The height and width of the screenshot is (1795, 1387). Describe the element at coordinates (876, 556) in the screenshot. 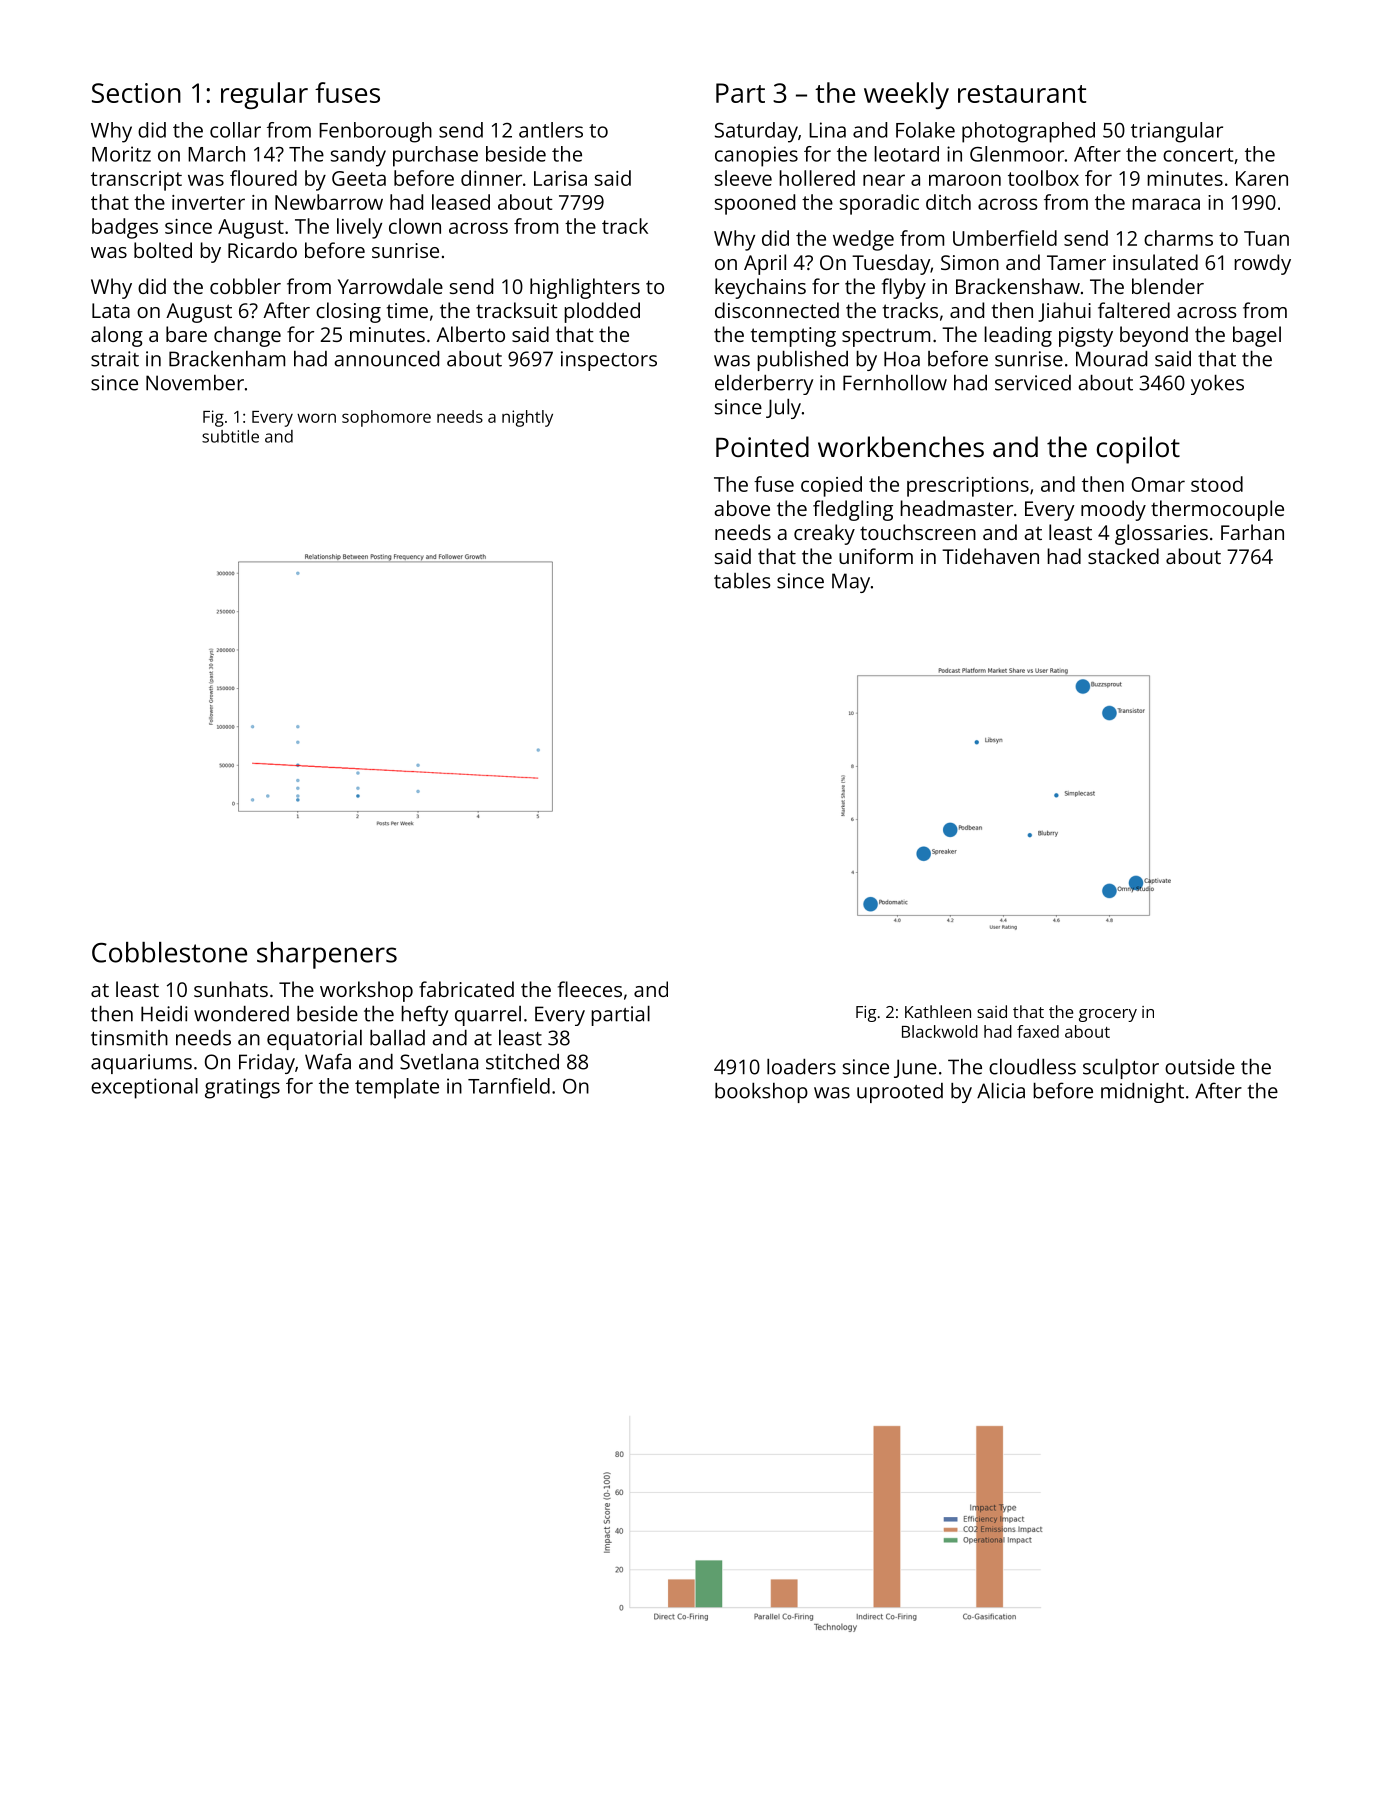

I see `uniform` at that location.
